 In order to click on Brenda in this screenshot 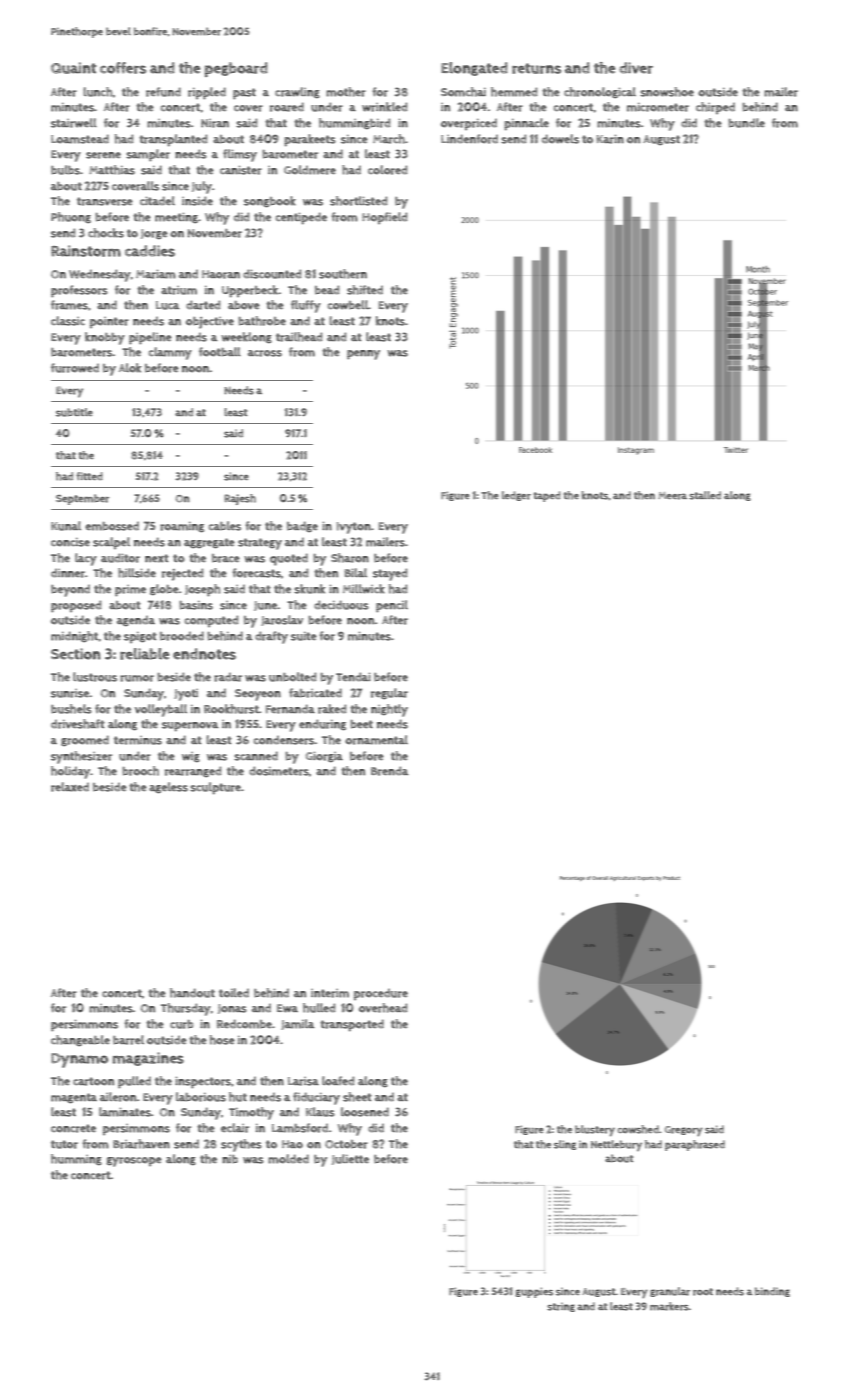, I will do `click(389, 771)`.
